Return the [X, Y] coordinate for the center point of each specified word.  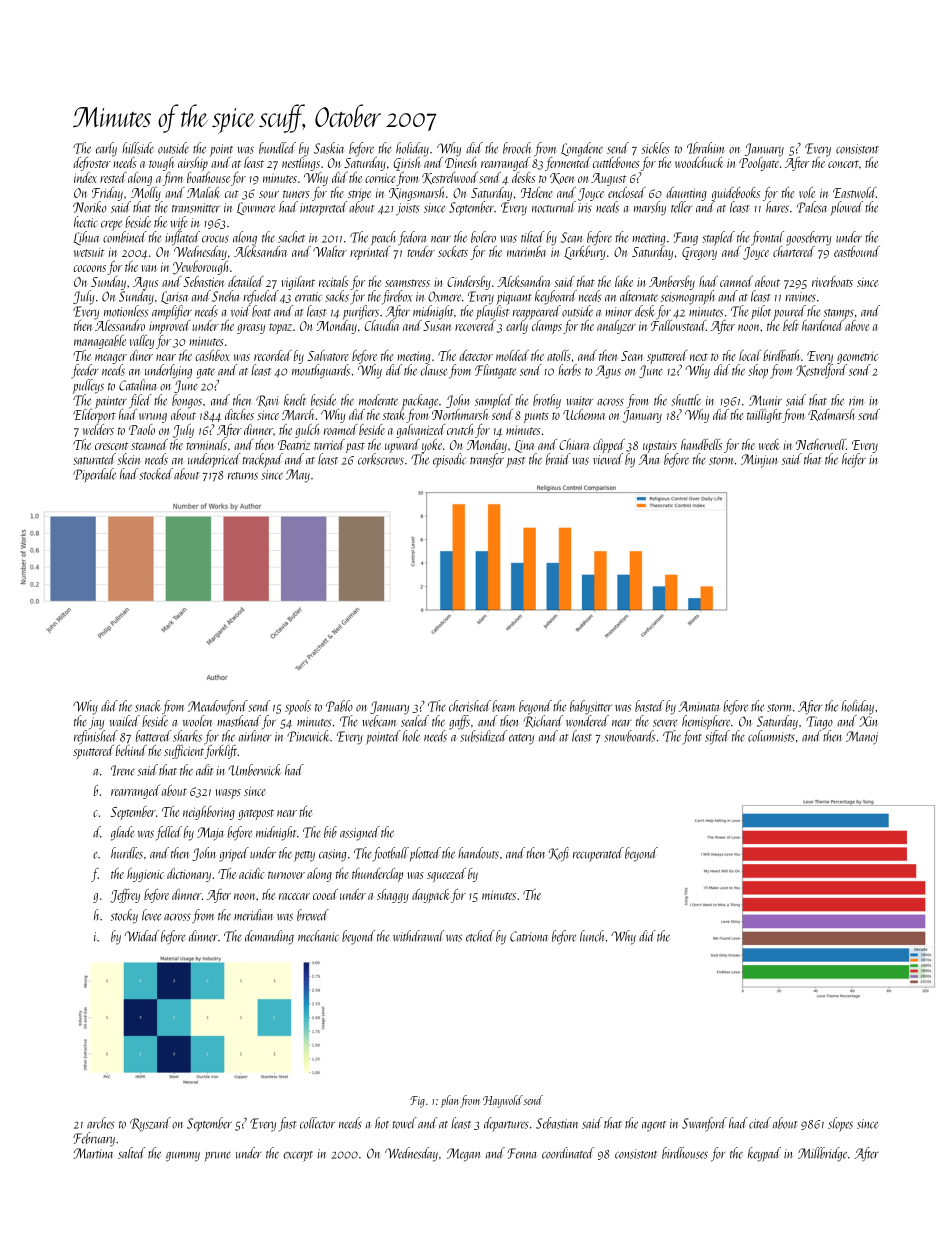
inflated [182, 238]
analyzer [616, 327]
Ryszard [150, 1124]
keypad [764, 1154]
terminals [206, 444]
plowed [846, 208]
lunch [592, 936]
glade [122, 833]
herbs [569, 370]
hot [382, 1123]
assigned [360, 833]
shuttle [686, 400]
